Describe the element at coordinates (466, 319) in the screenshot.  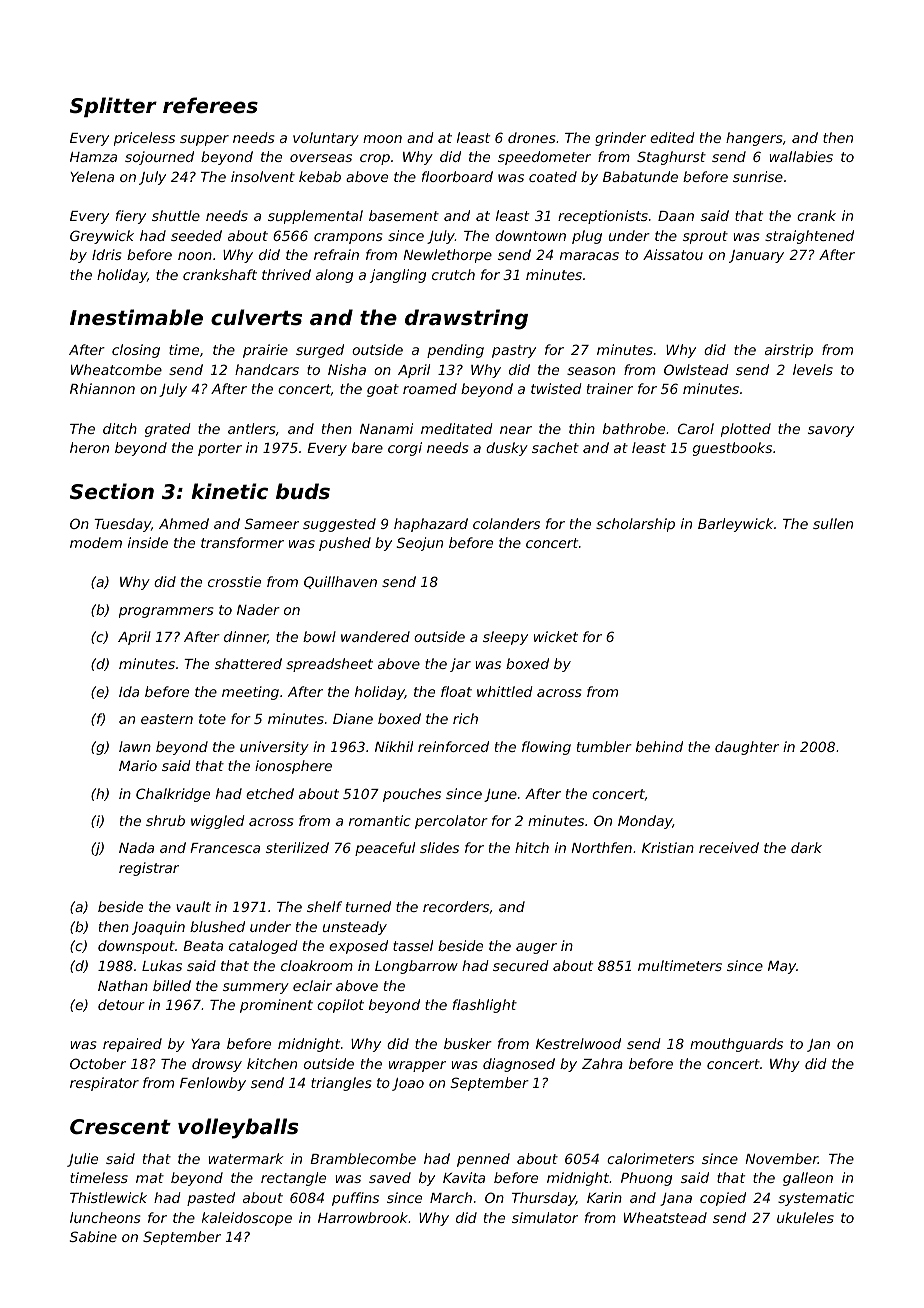
I see `drawstring` at that location.
